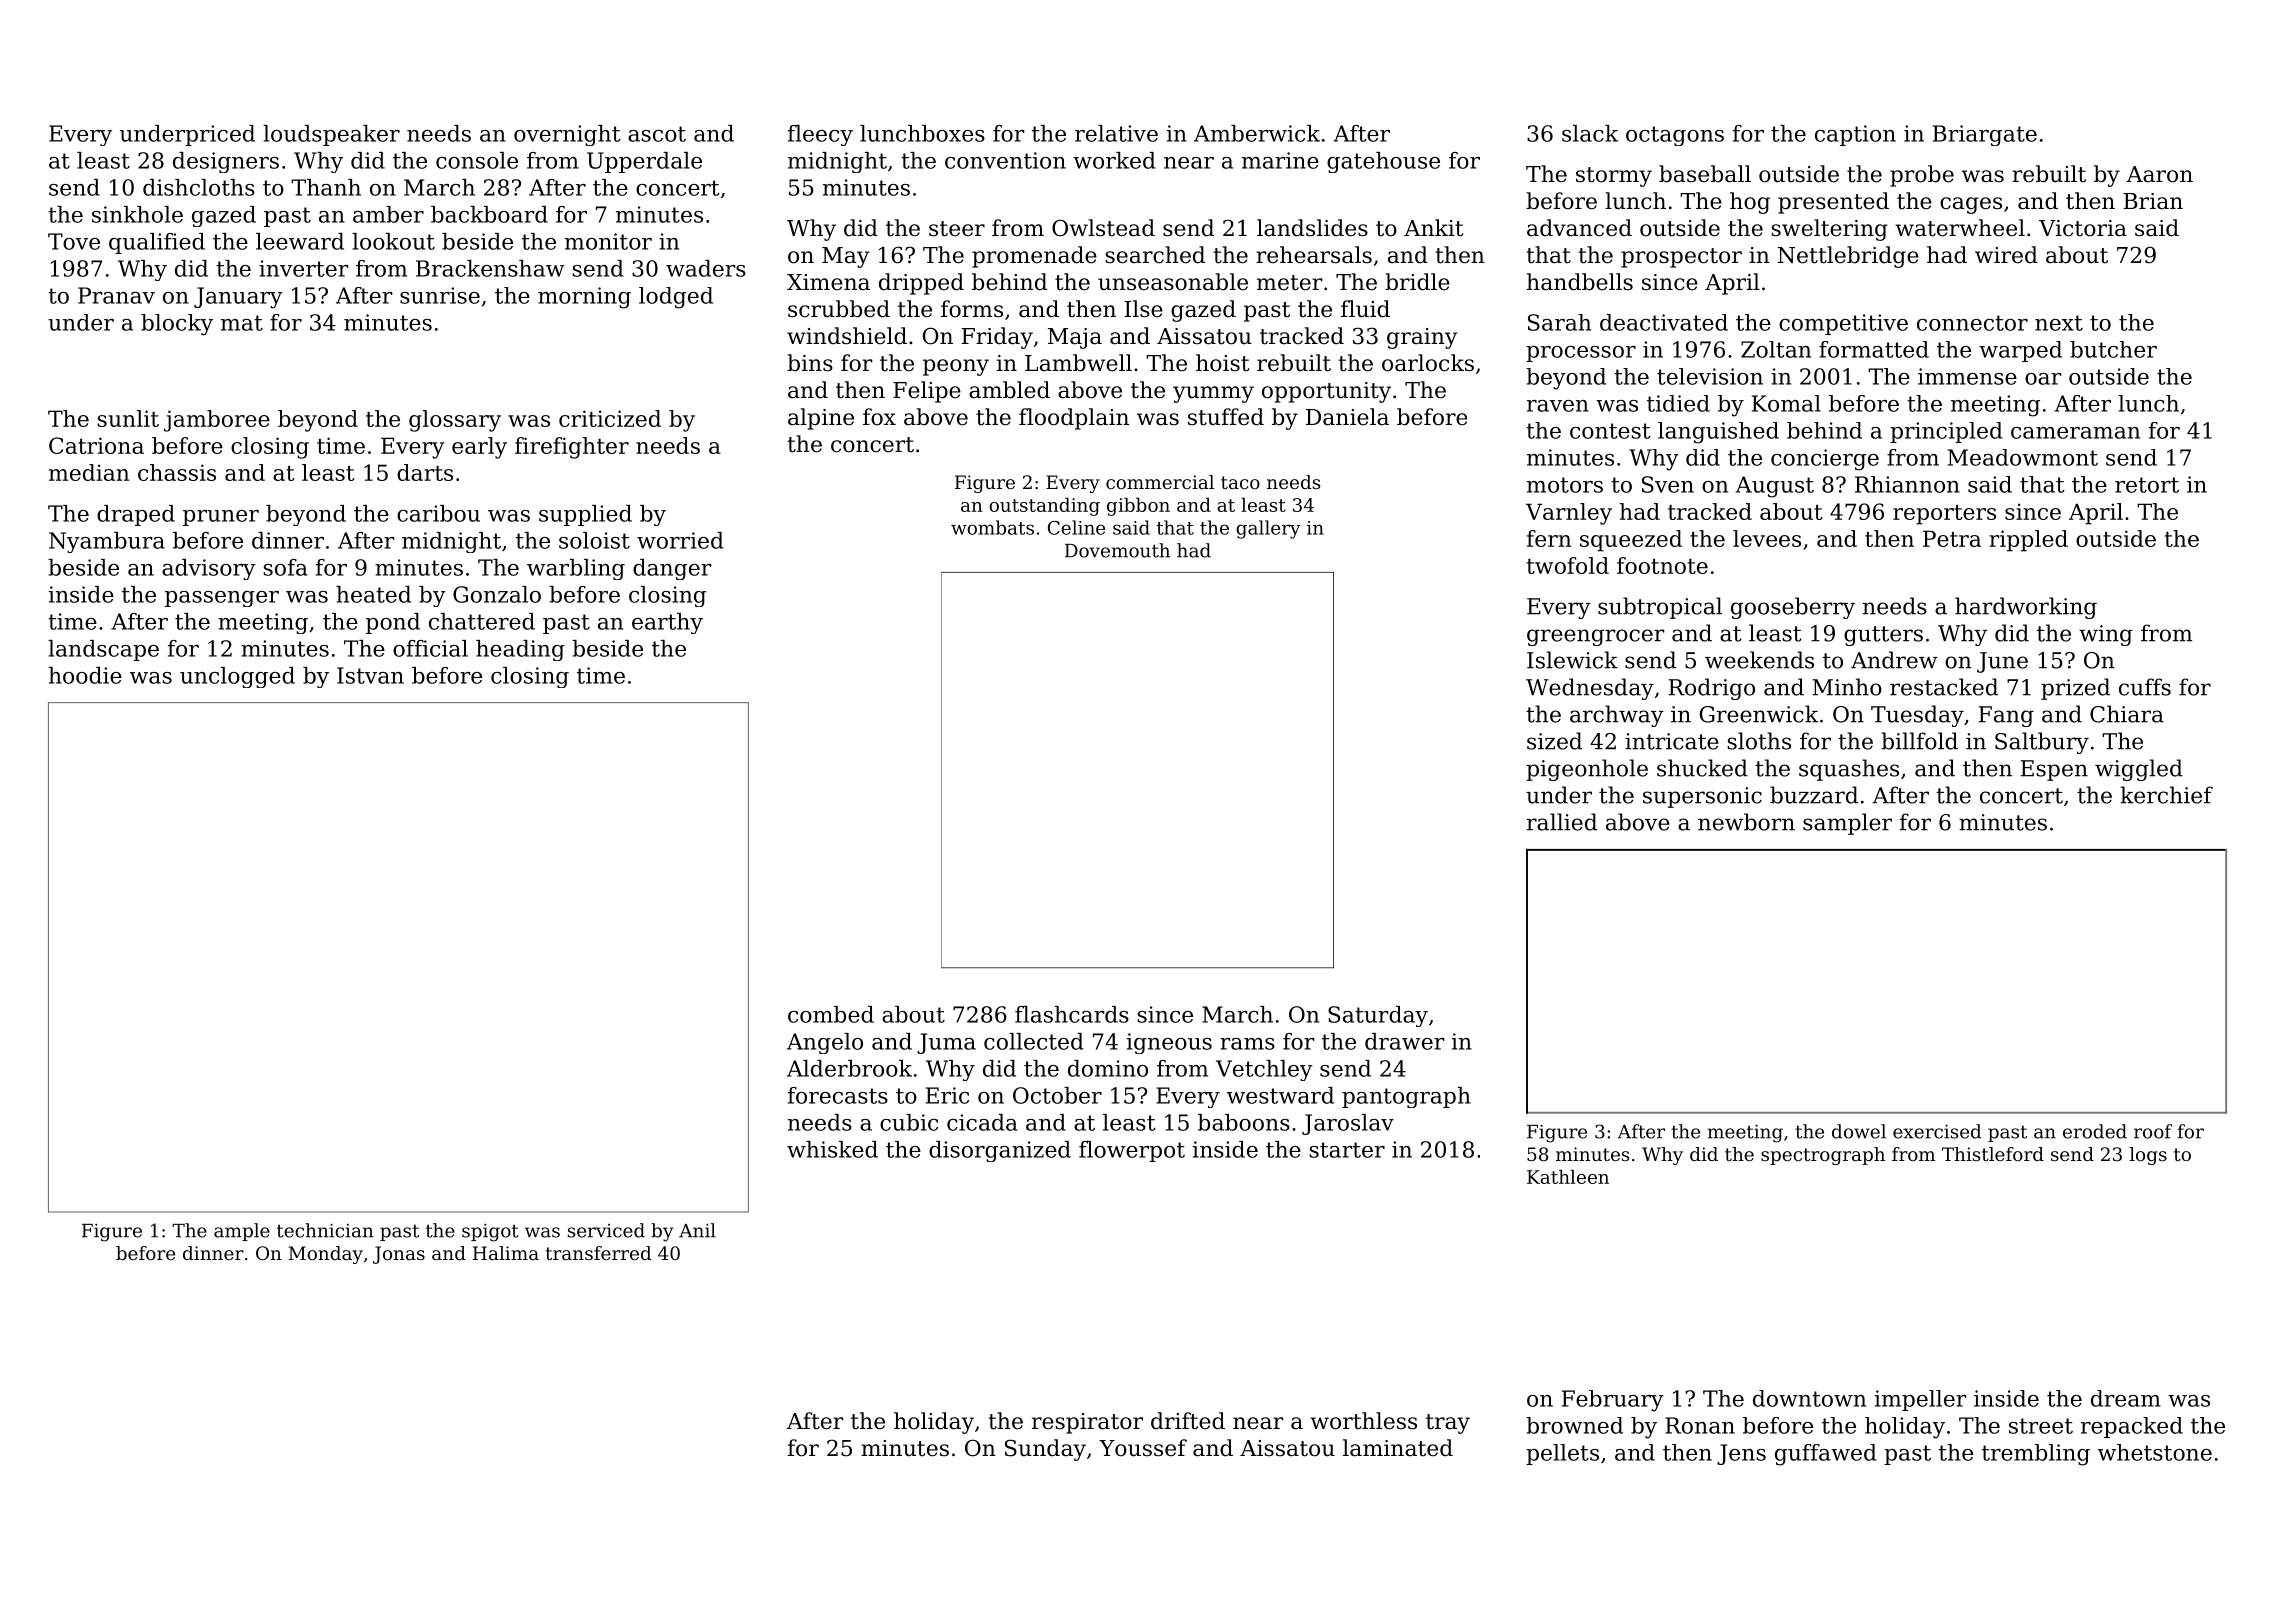  What do you see at coordinates (1132, 1151) in the page?
I see `flowerpot` at bounding box center [1132, 1151].
